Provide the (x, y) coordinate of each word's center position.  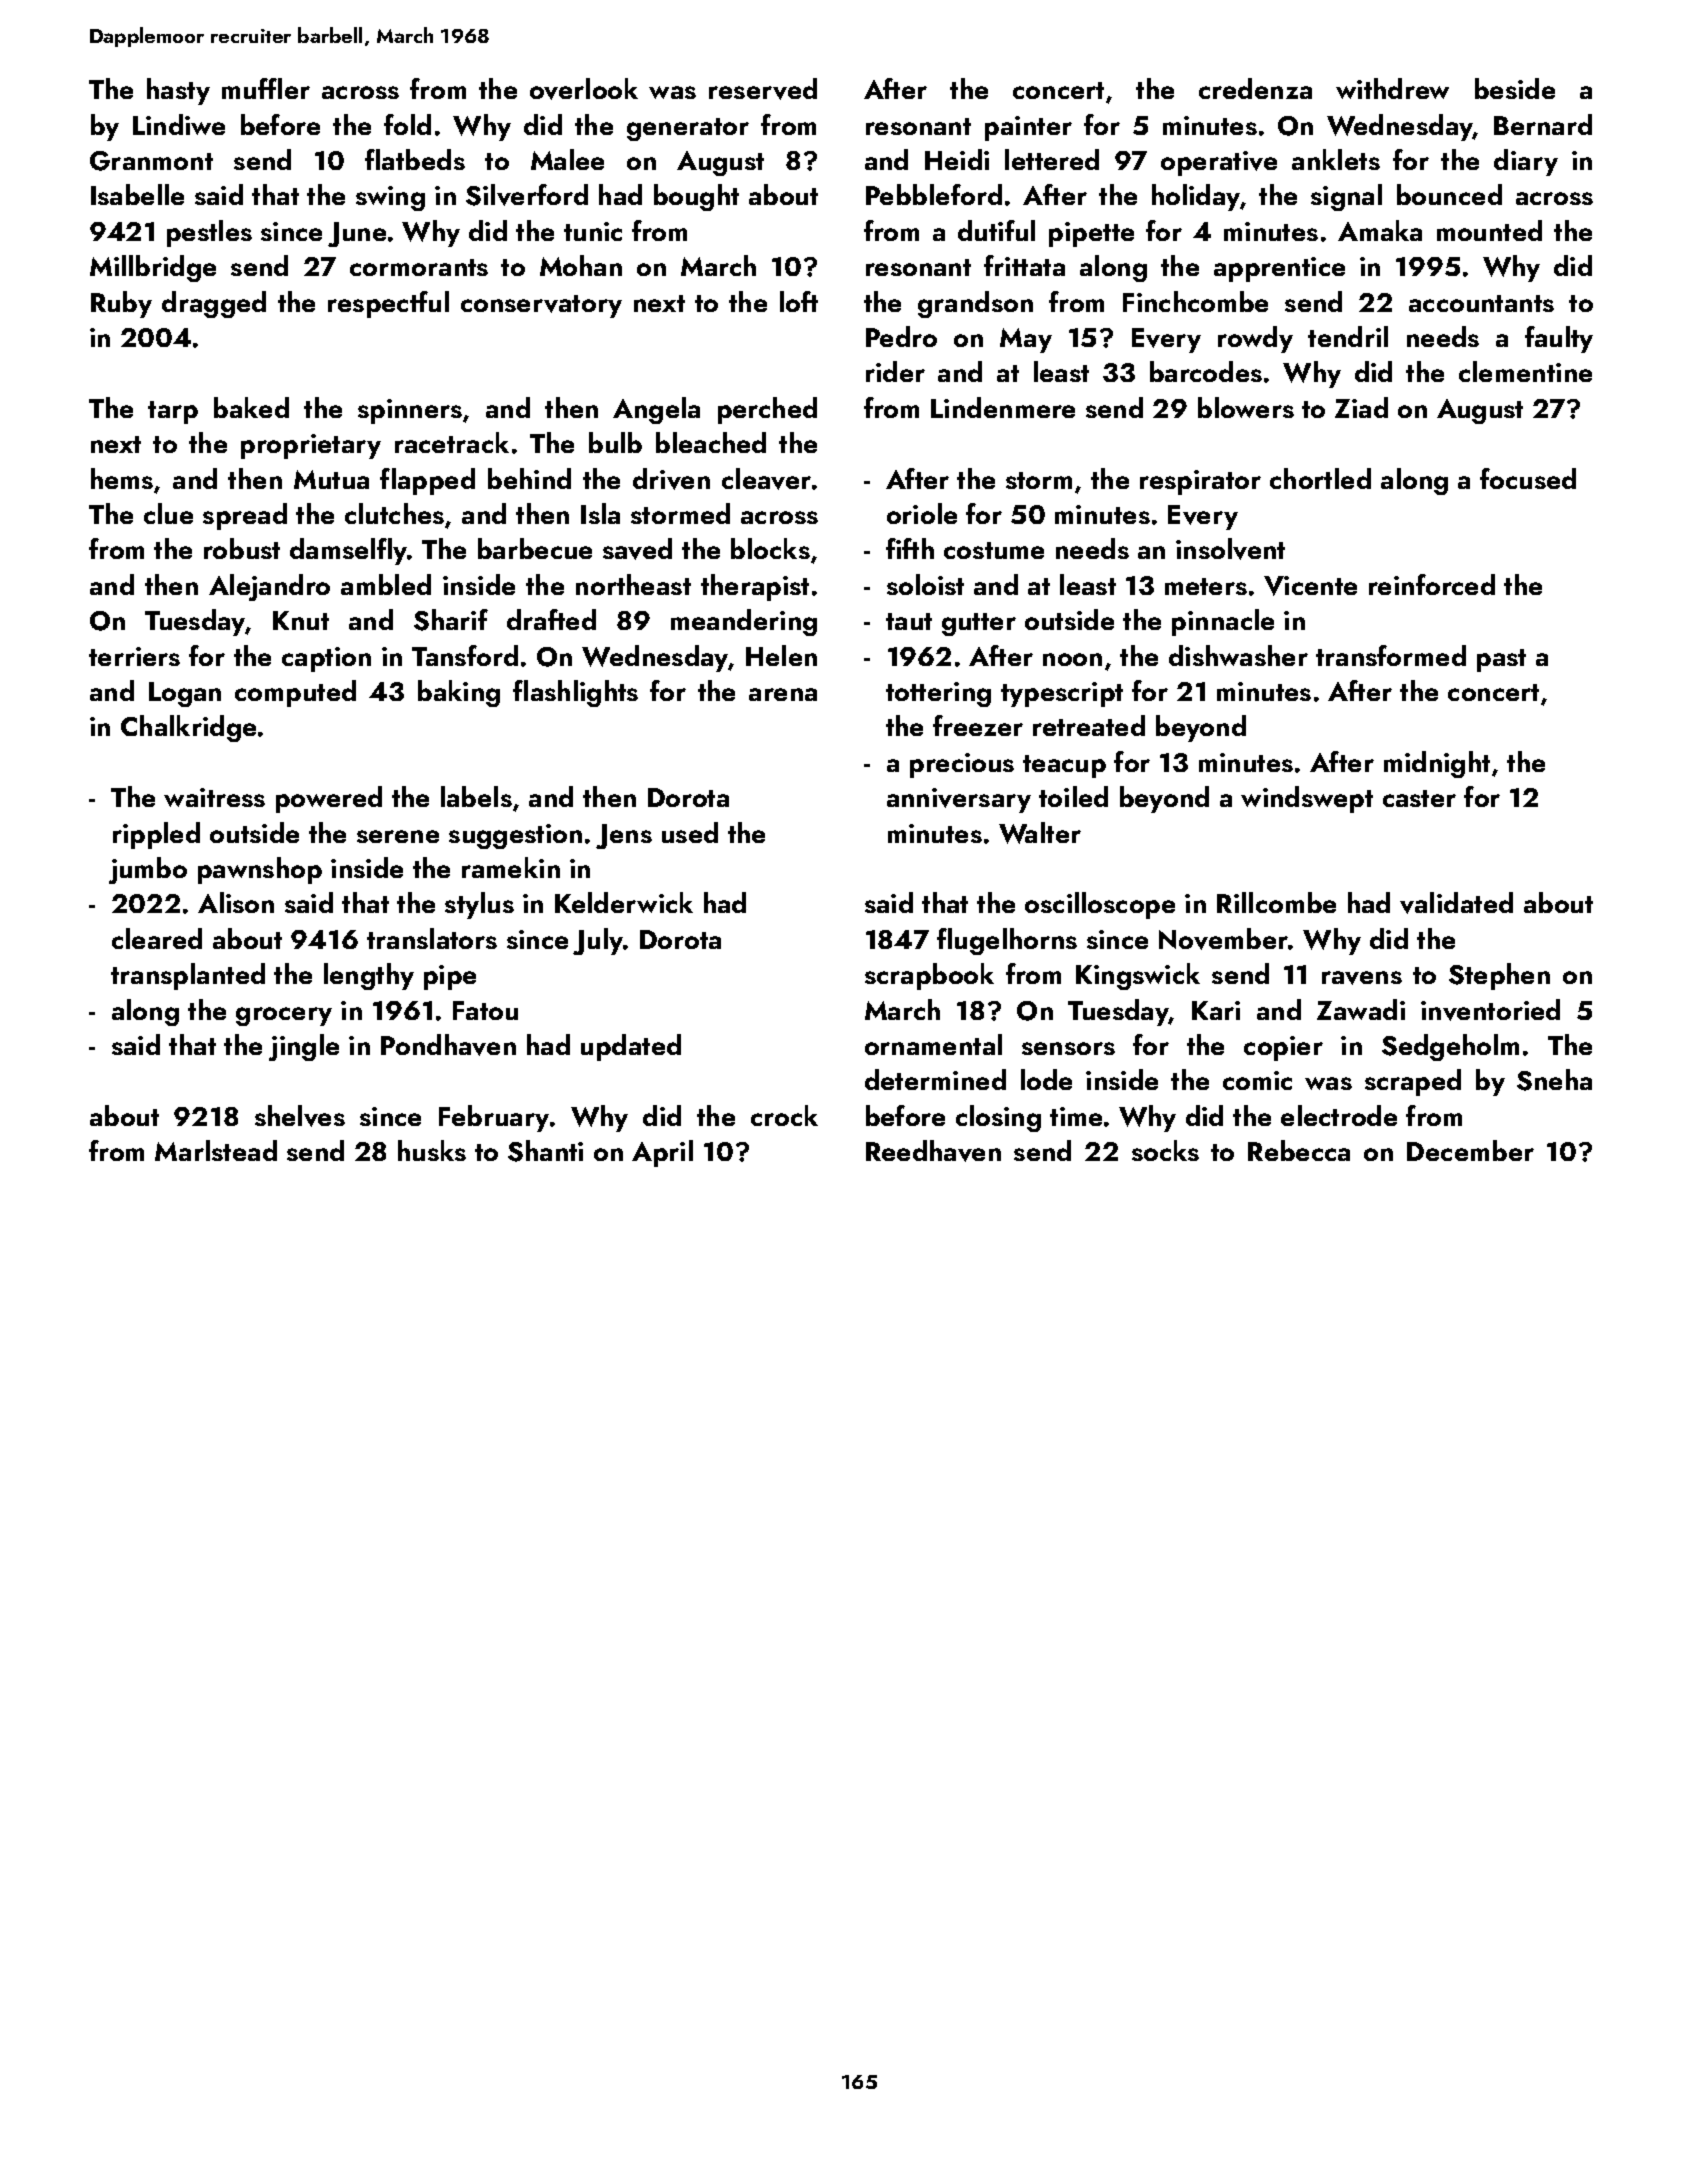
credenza (1255, 88)
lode (1046, 1079)
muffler (266, 88)
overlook (584, 89)
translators (432, 938)
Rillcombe (1276, 902)
